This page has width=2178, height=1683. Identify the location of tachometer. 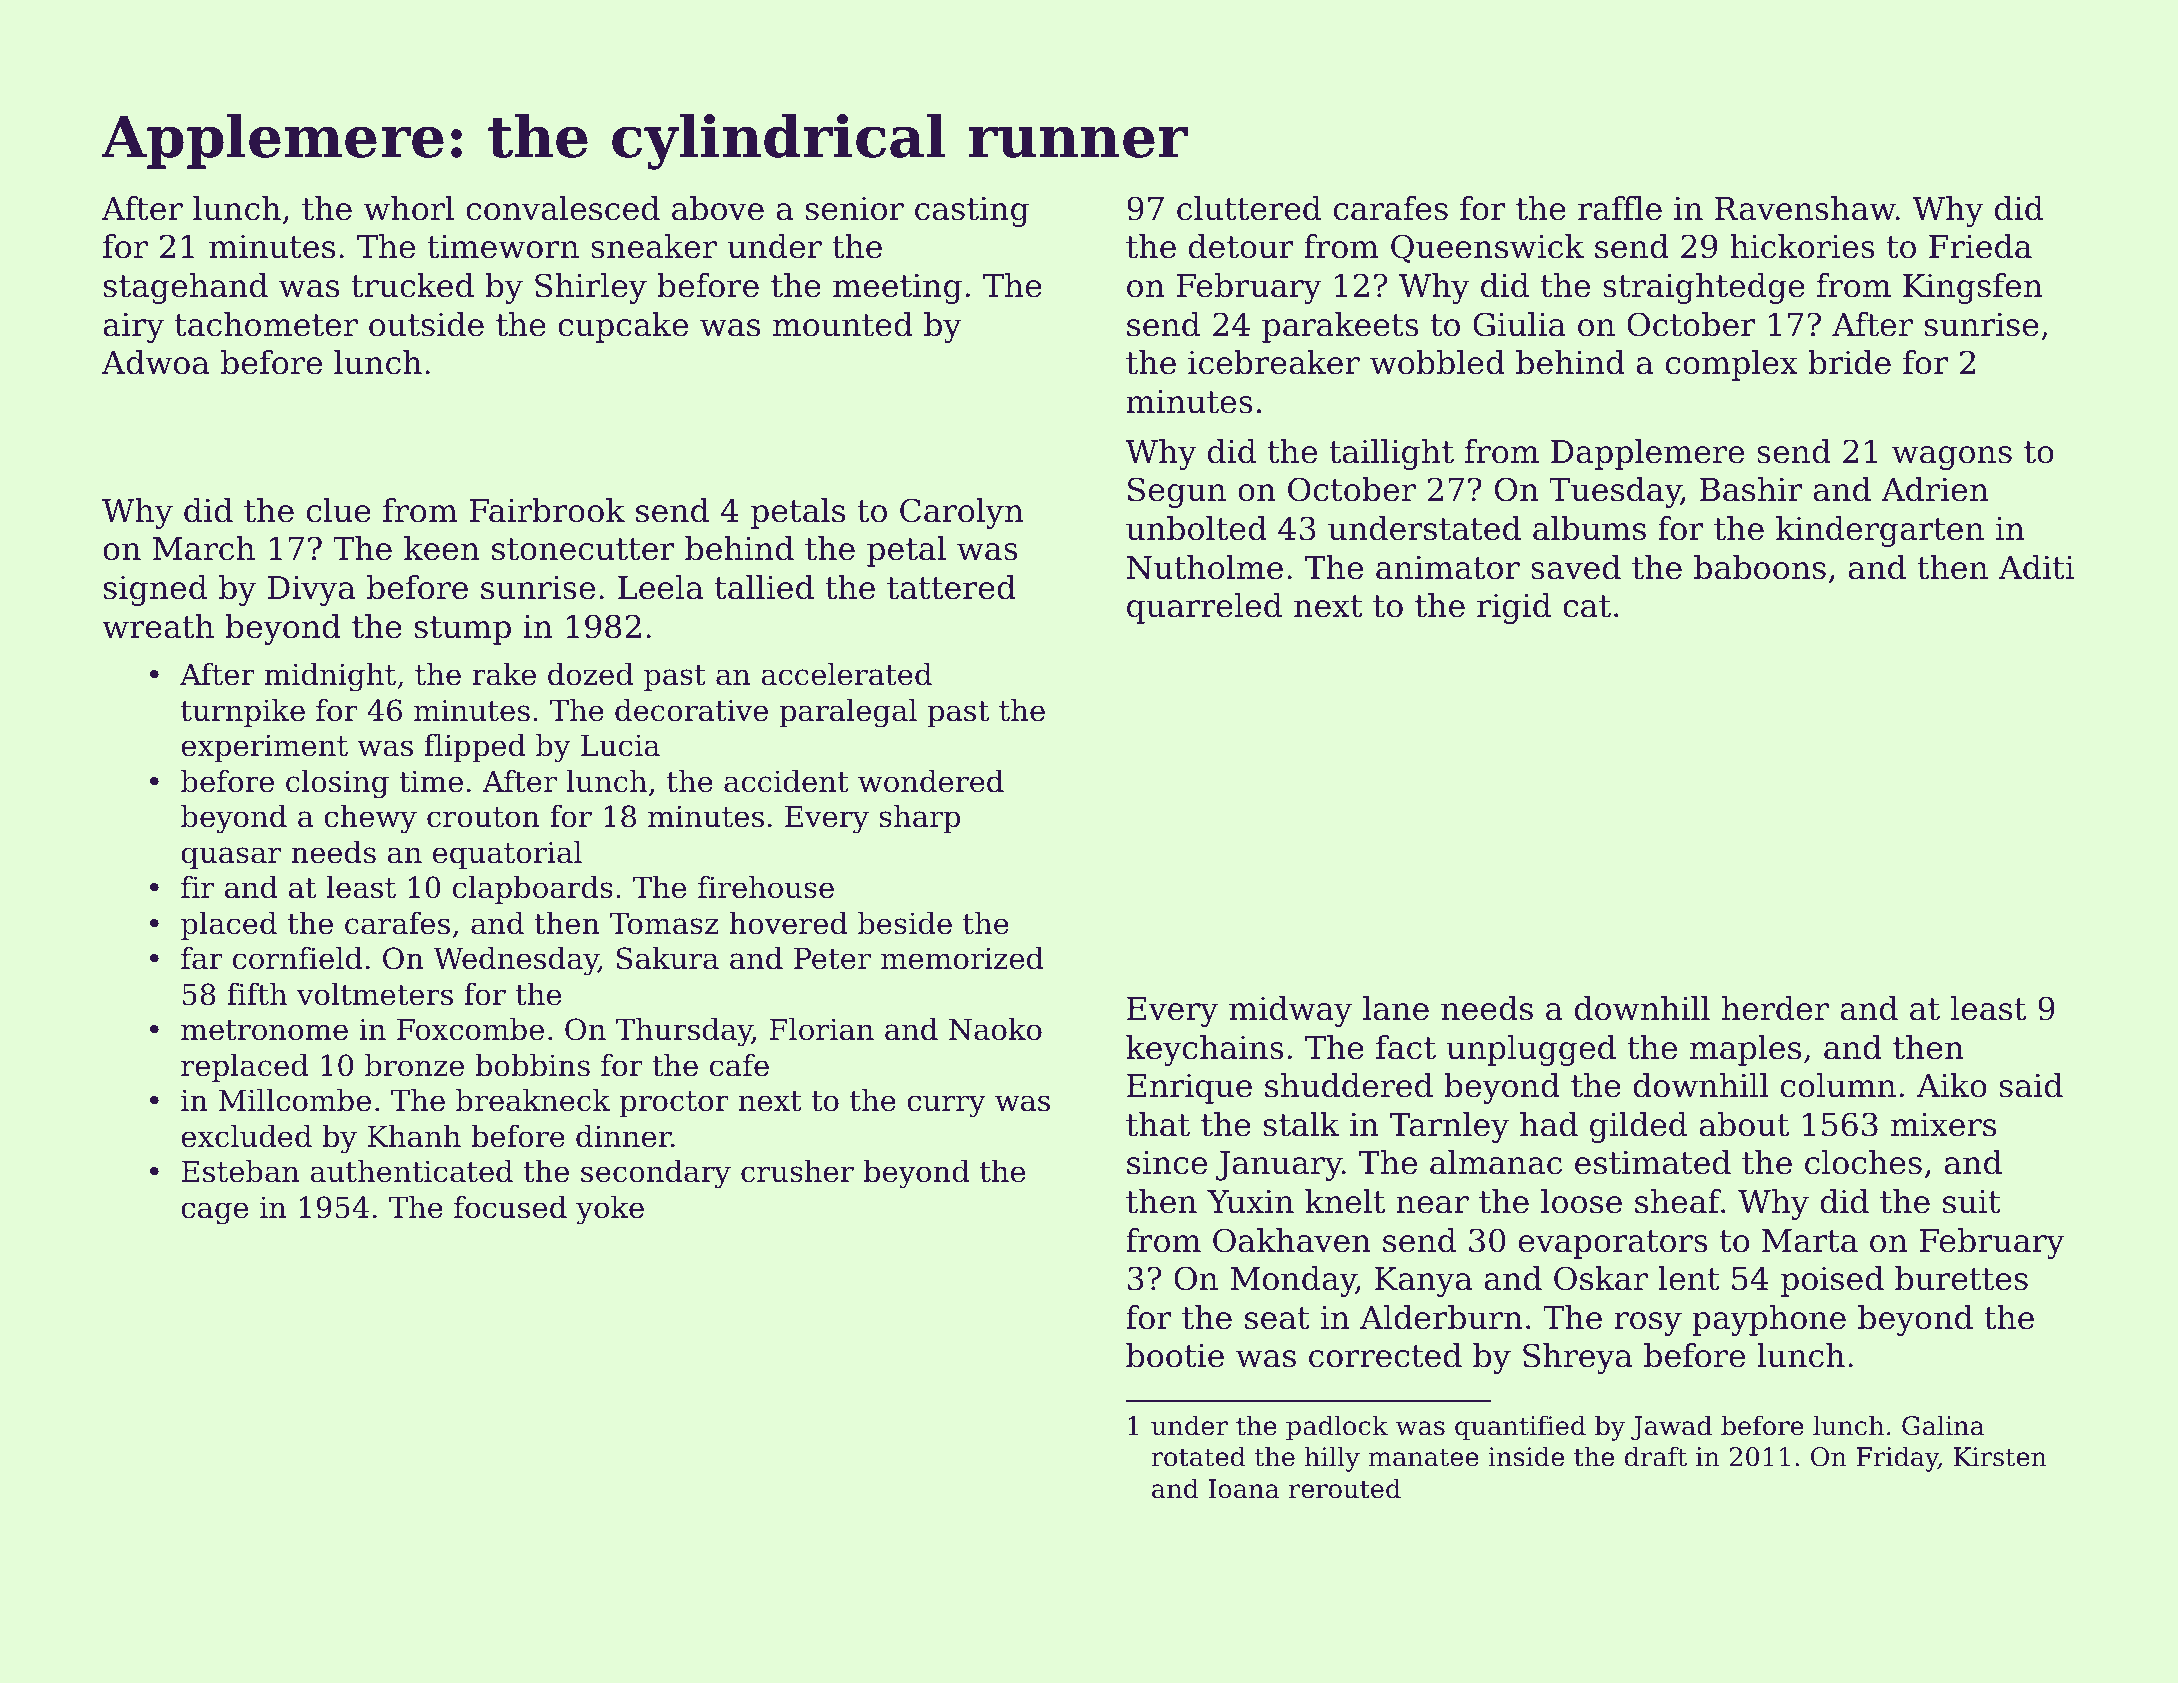
(266, 324).
